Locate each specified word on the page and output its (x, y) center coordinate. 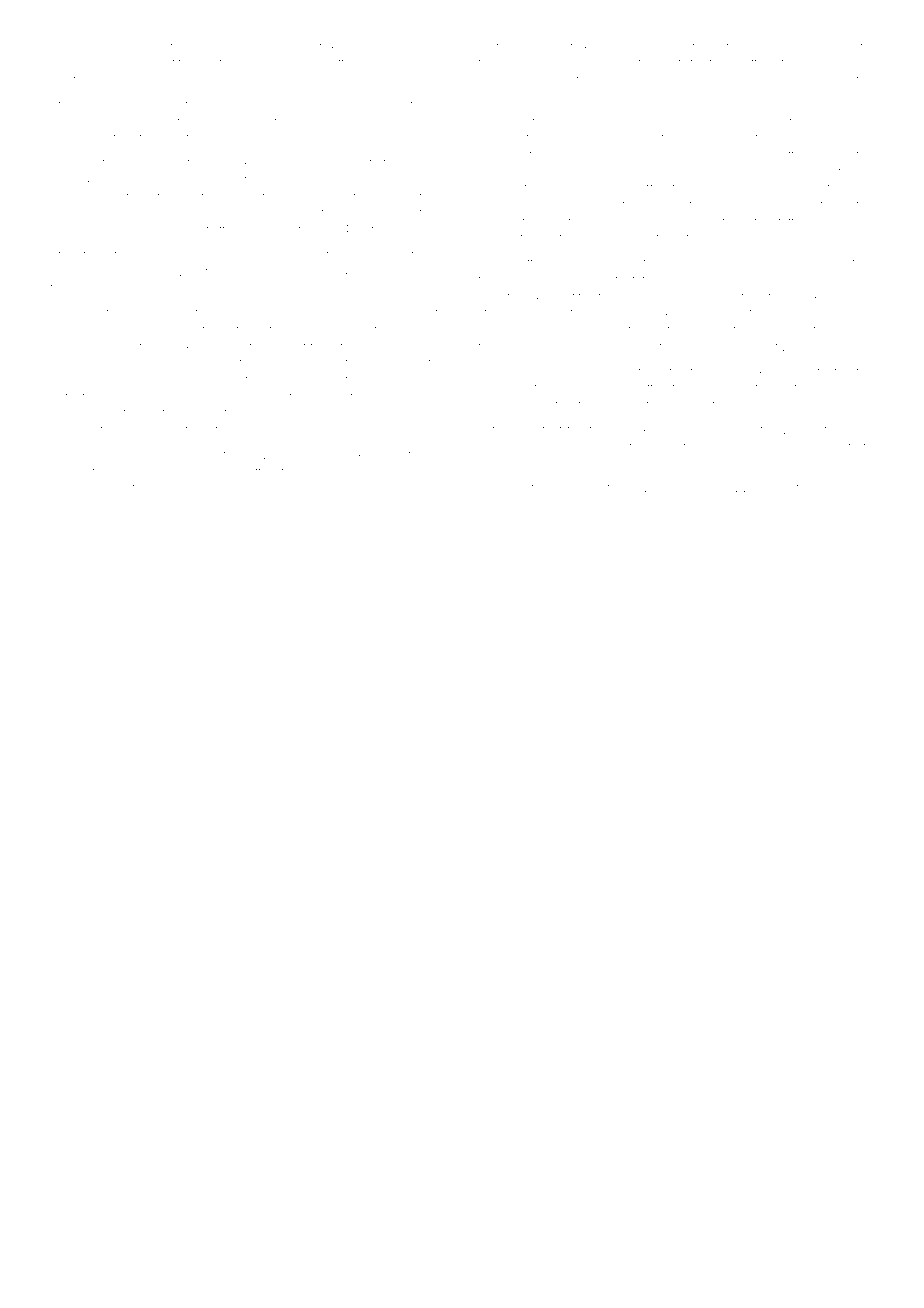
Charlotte (848, 46)
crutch (427, 362)
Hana (817, 263)
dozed (856, 387)
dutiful (174, 62)
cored (524, 46)
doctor (198, 330)
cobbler (387, 471)
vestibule (267, 196)
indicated (830, 171)
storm (123, 255)
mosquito (76, 472)
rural (593, 237)
